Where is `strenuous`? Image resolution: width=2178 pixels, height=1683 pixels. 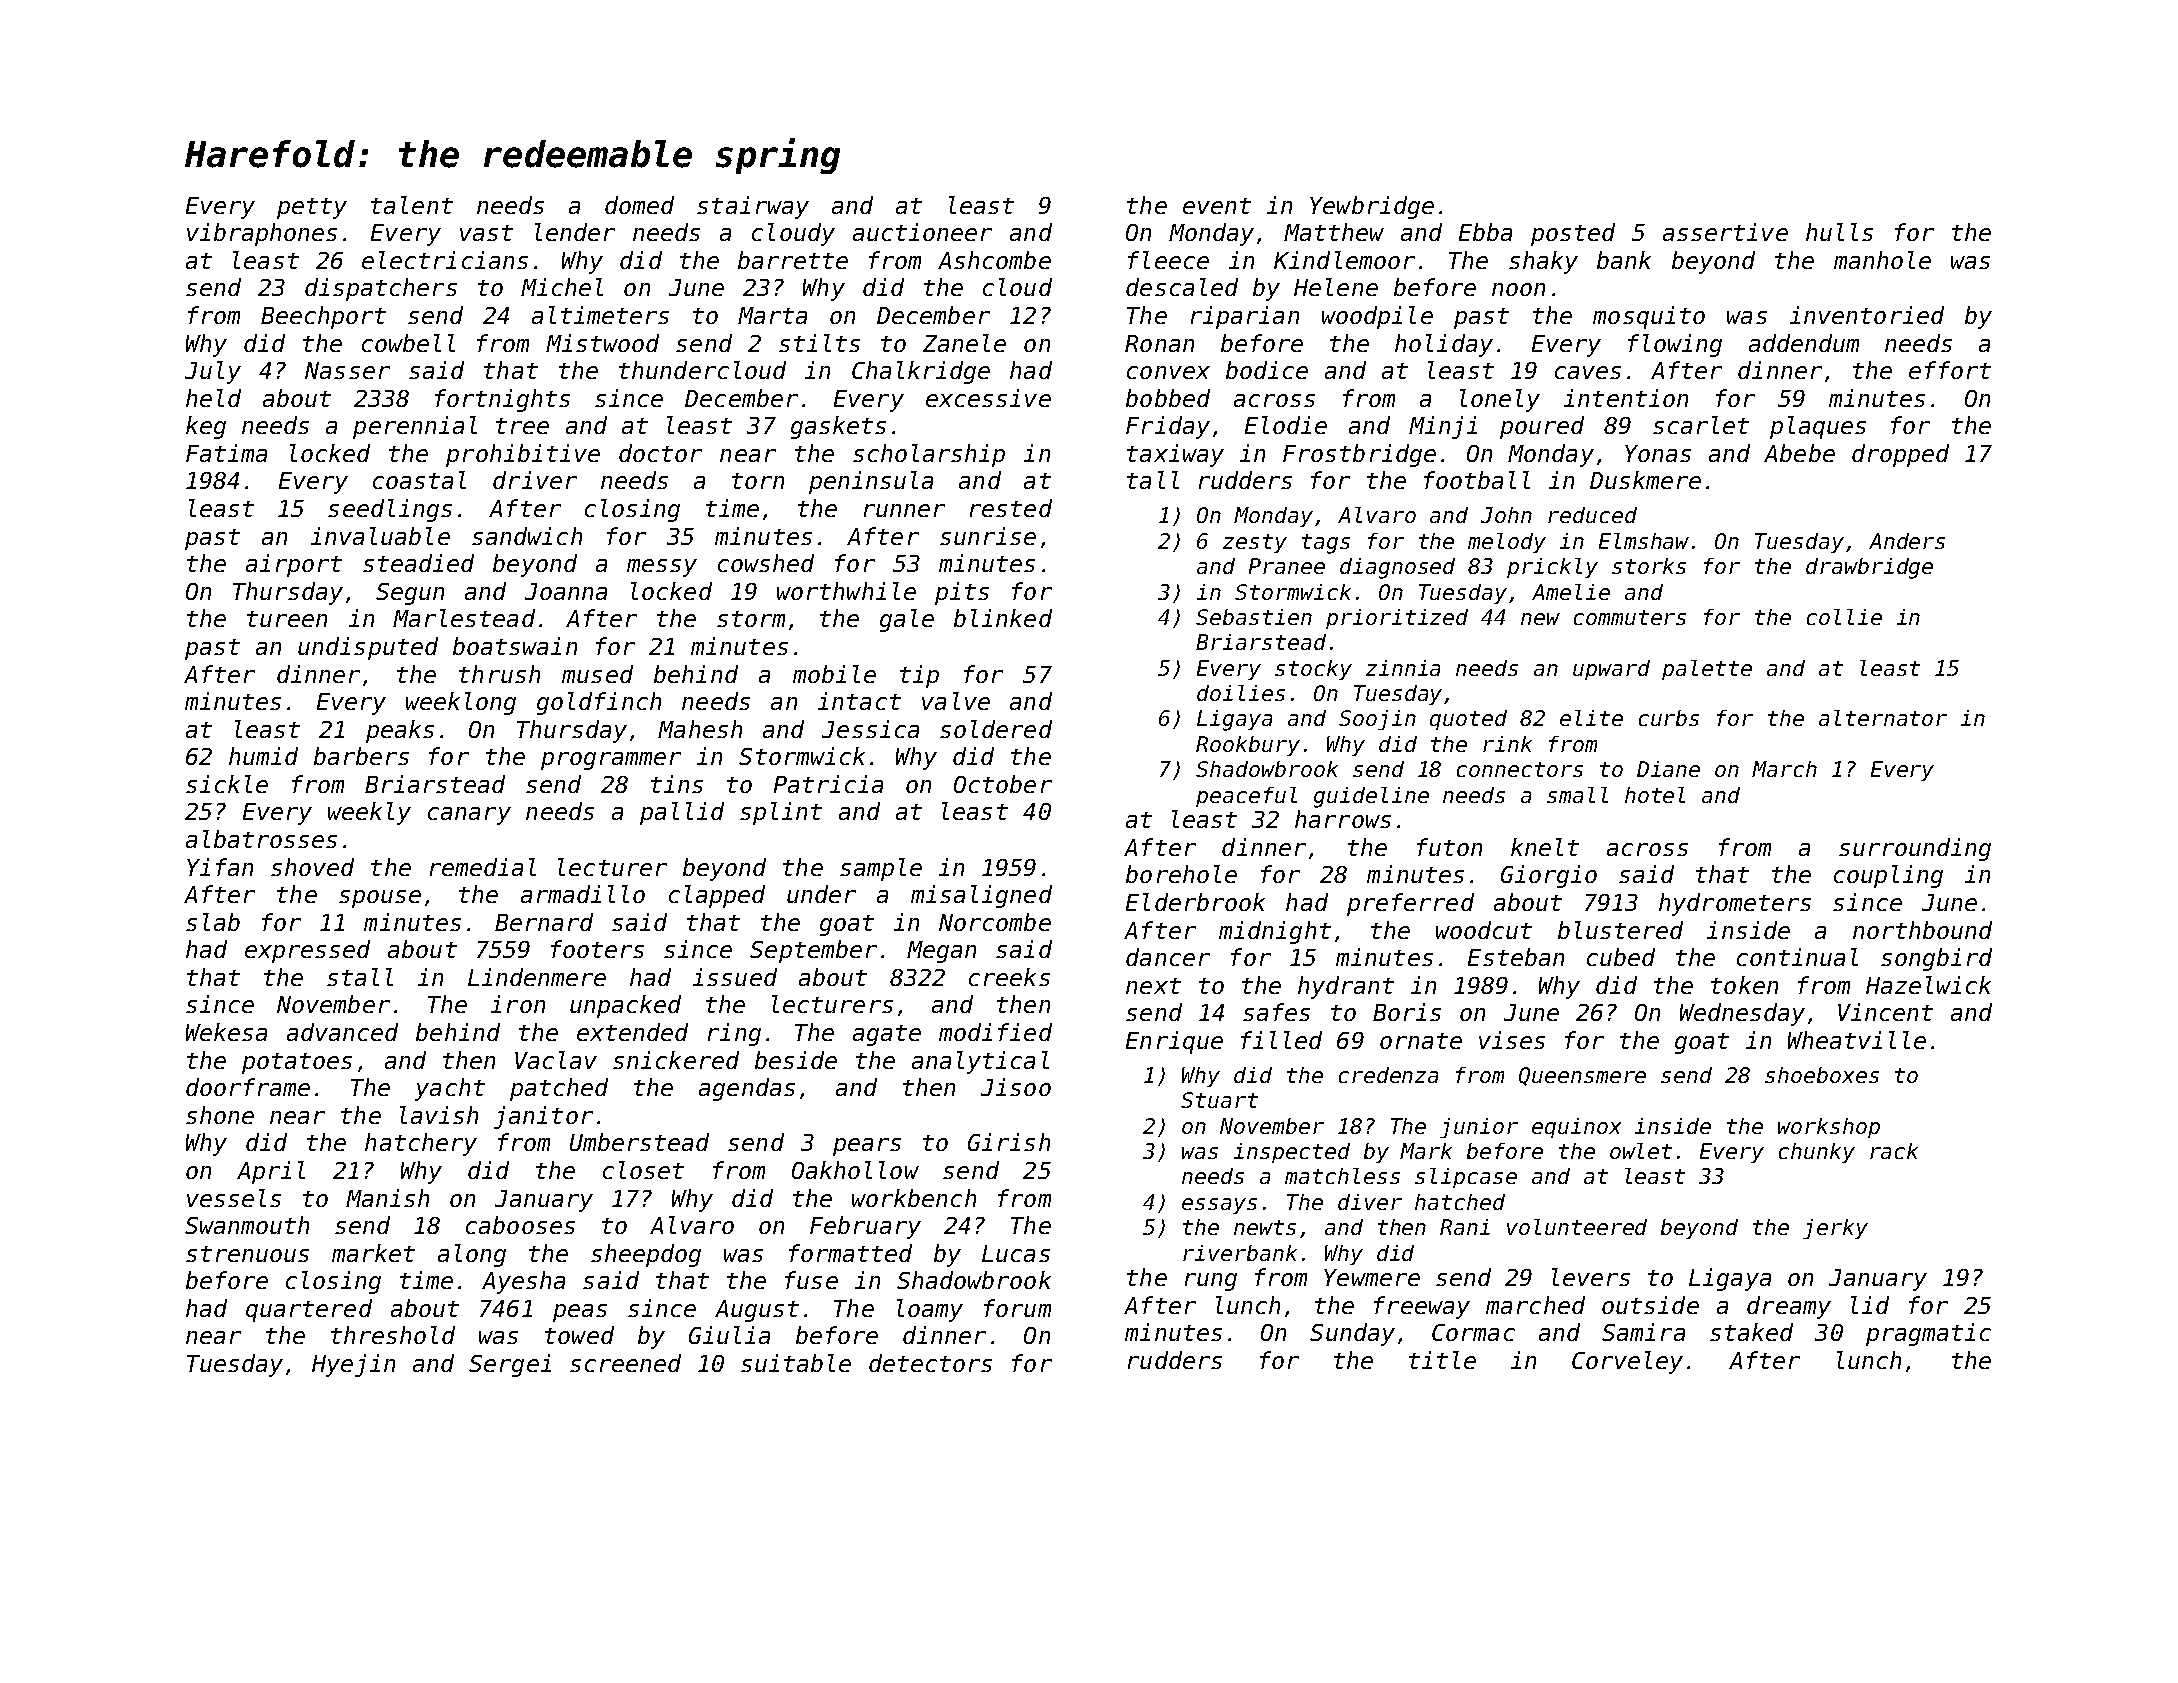 strenuous is located at coordinates (247, 1254).
